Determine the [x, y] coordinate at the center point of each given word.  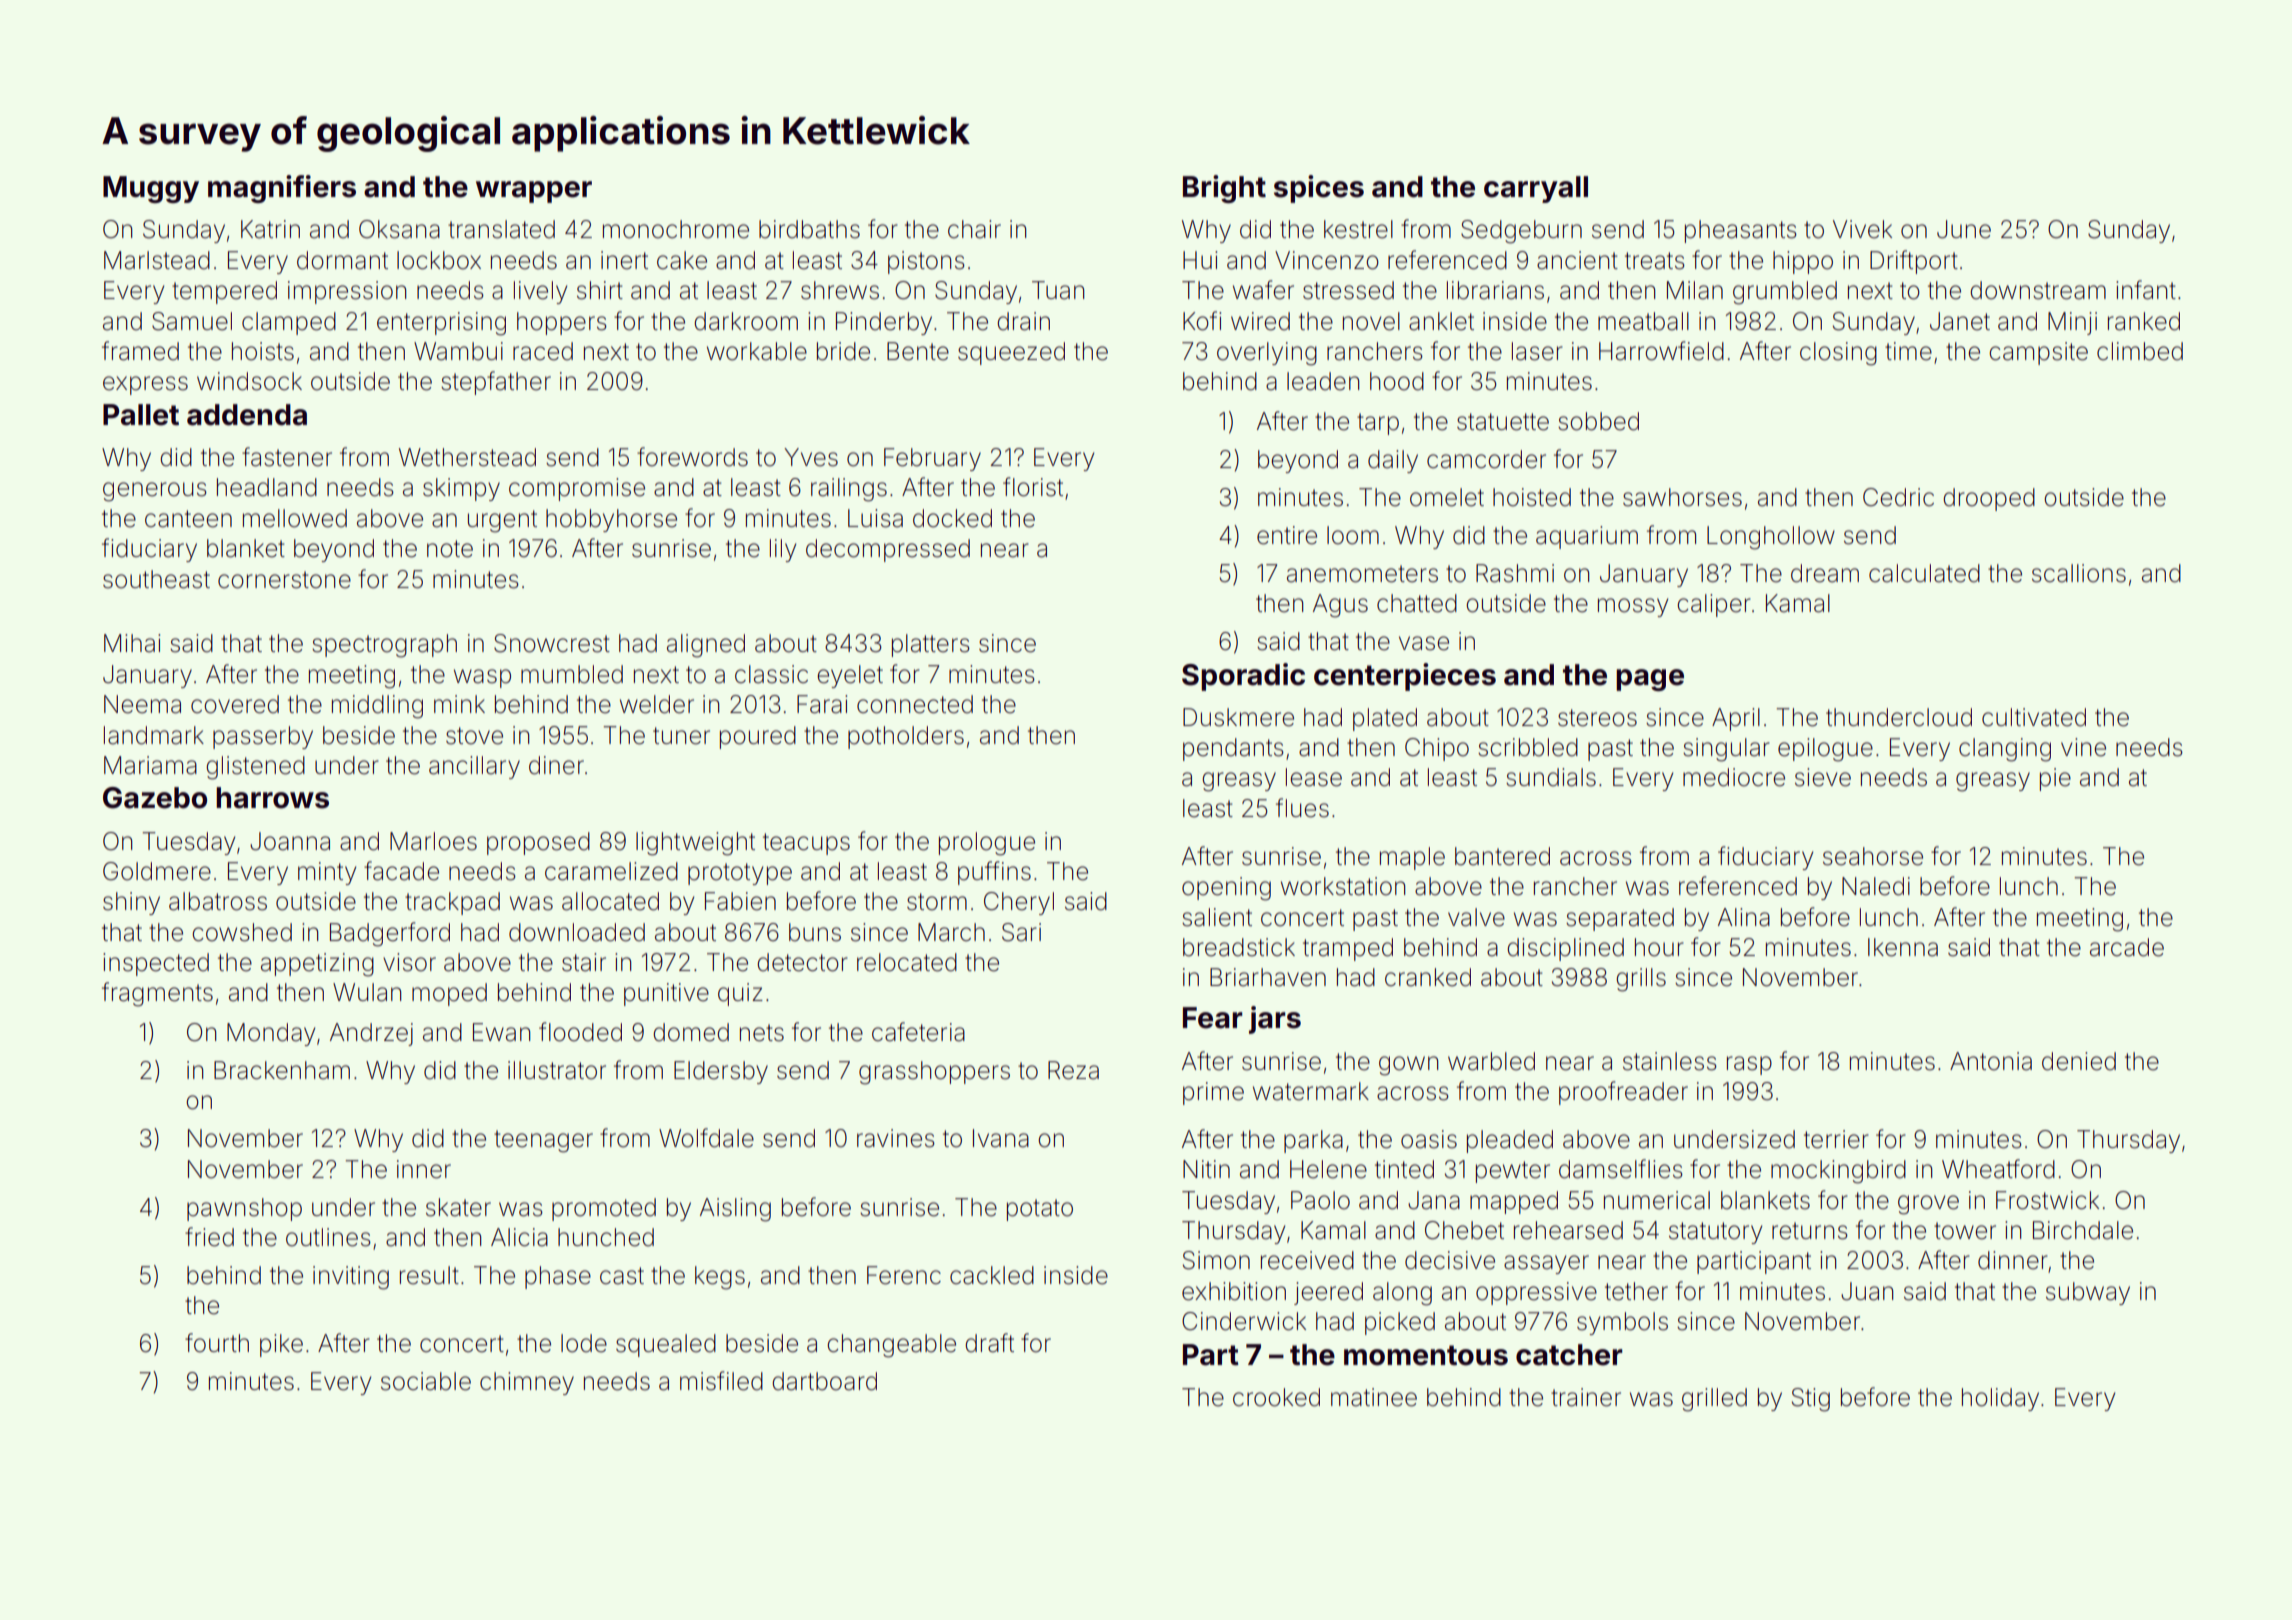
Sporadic [1243, 677]
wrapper [534, 192]
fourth [217, 1343]
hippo [1803, 262]
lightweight [695, 844]
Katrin [270, 229]
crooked [1276, 1397]
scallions [2079, 573]
